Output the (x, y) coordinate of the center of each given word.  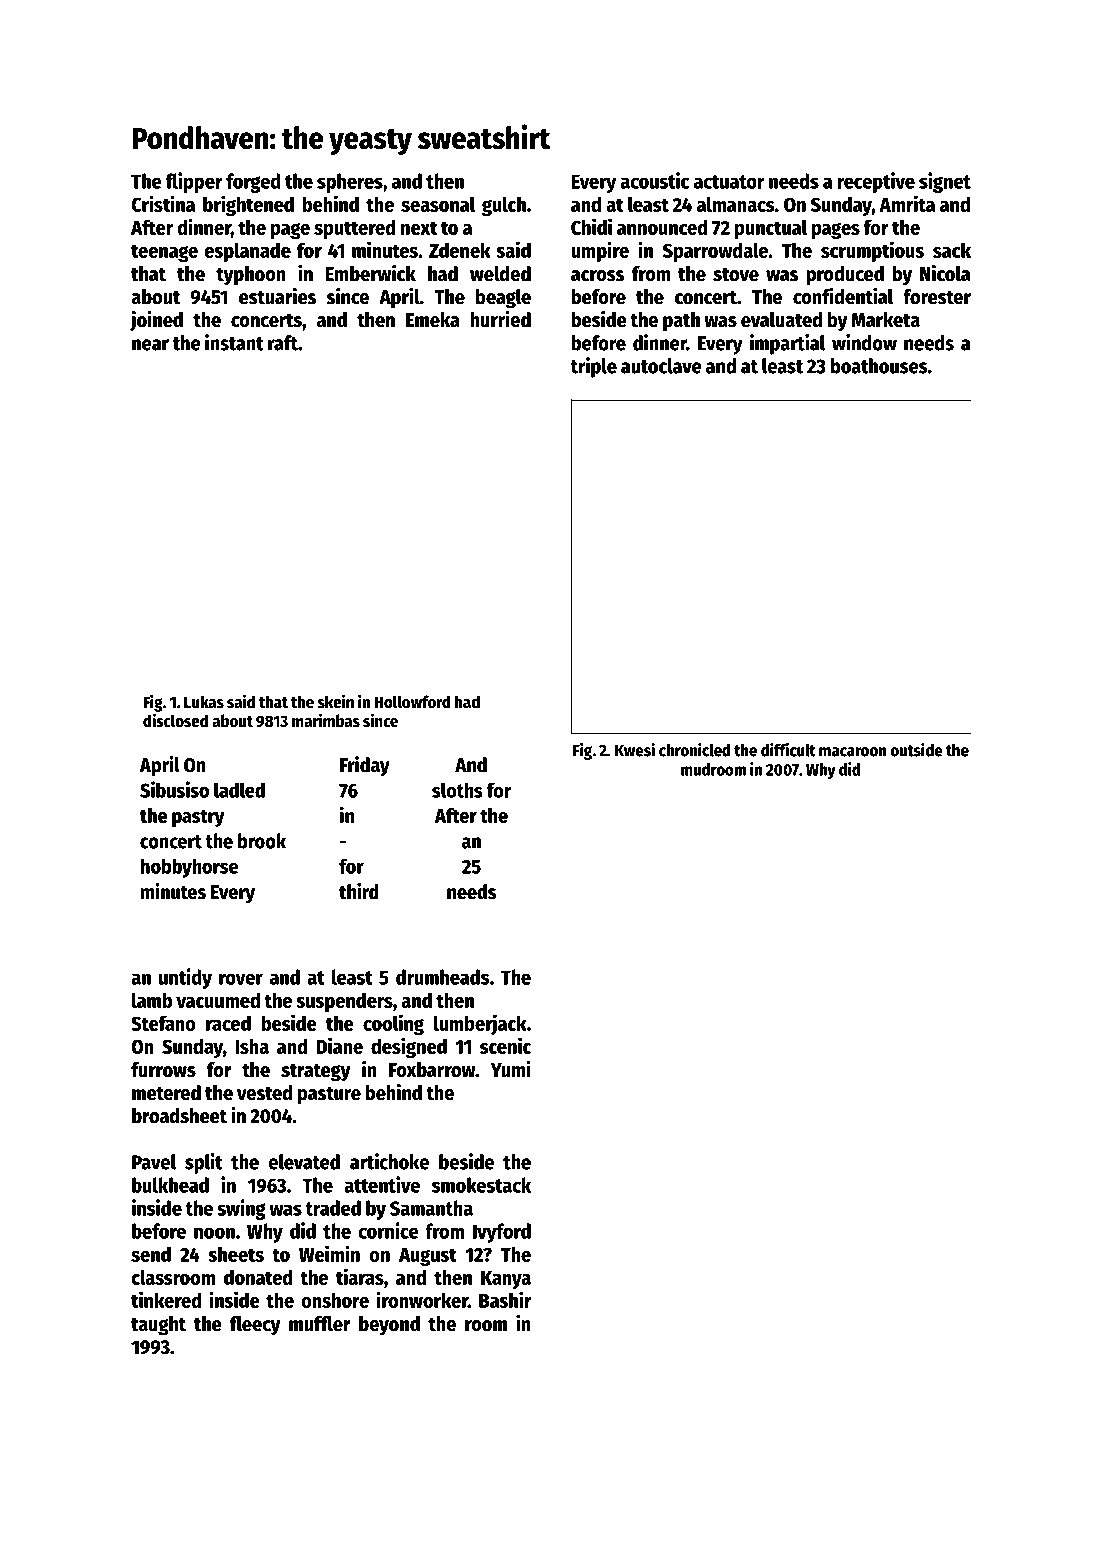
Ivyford (502, 1233)
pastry (198, 818)
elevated (304, 1162)
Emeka (433, 320)
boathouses (879, 366)
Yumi (510, 1069)
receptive (876, 182)
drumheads (443, 977)
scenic (505, 1045)
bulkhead (170, 1185)
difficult (788, 750)
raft (283, 343)
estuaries (277, 296)
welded (500, 274)
